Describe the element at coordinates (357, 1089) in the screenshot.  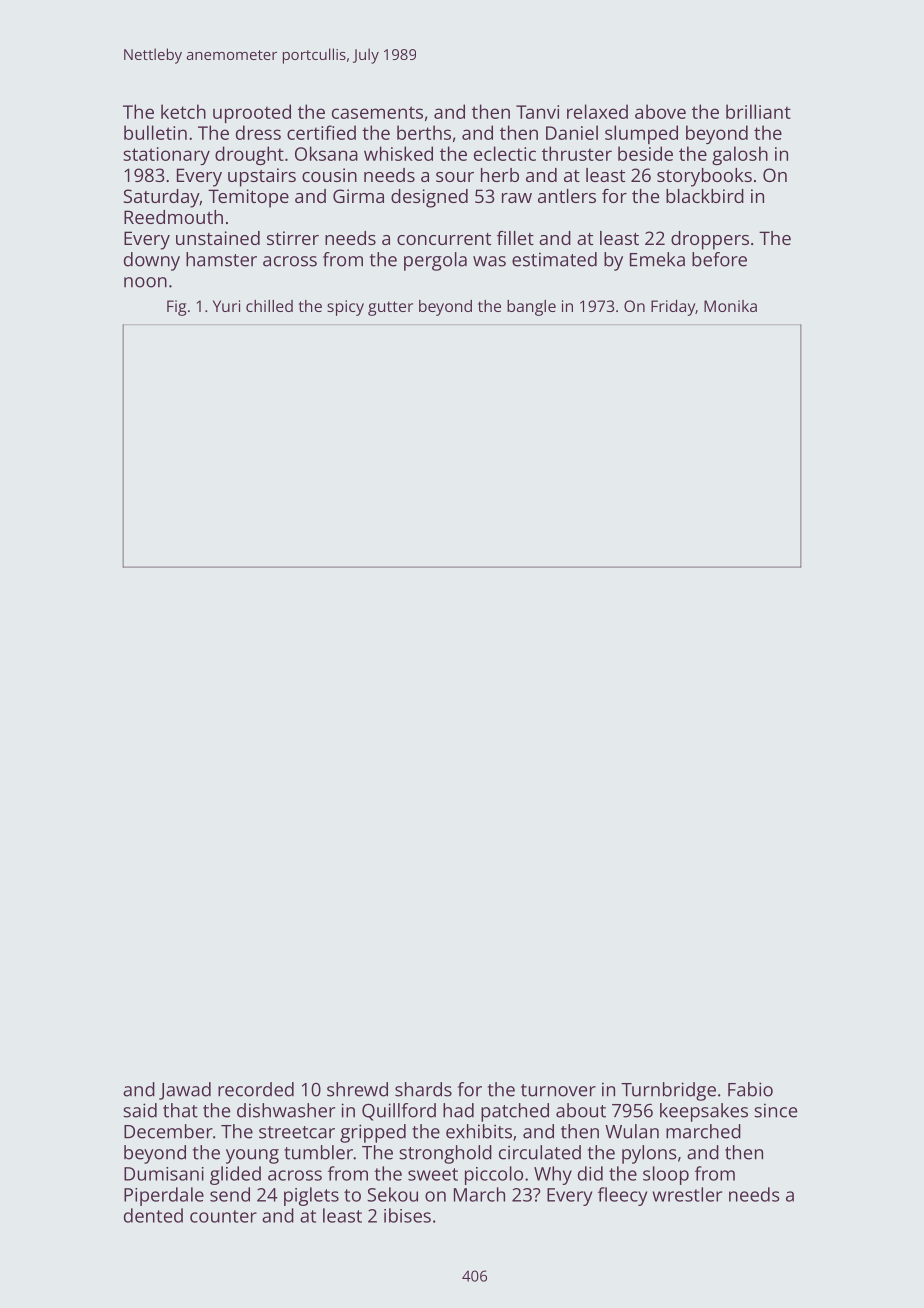
I see `shrewd` at that location.
